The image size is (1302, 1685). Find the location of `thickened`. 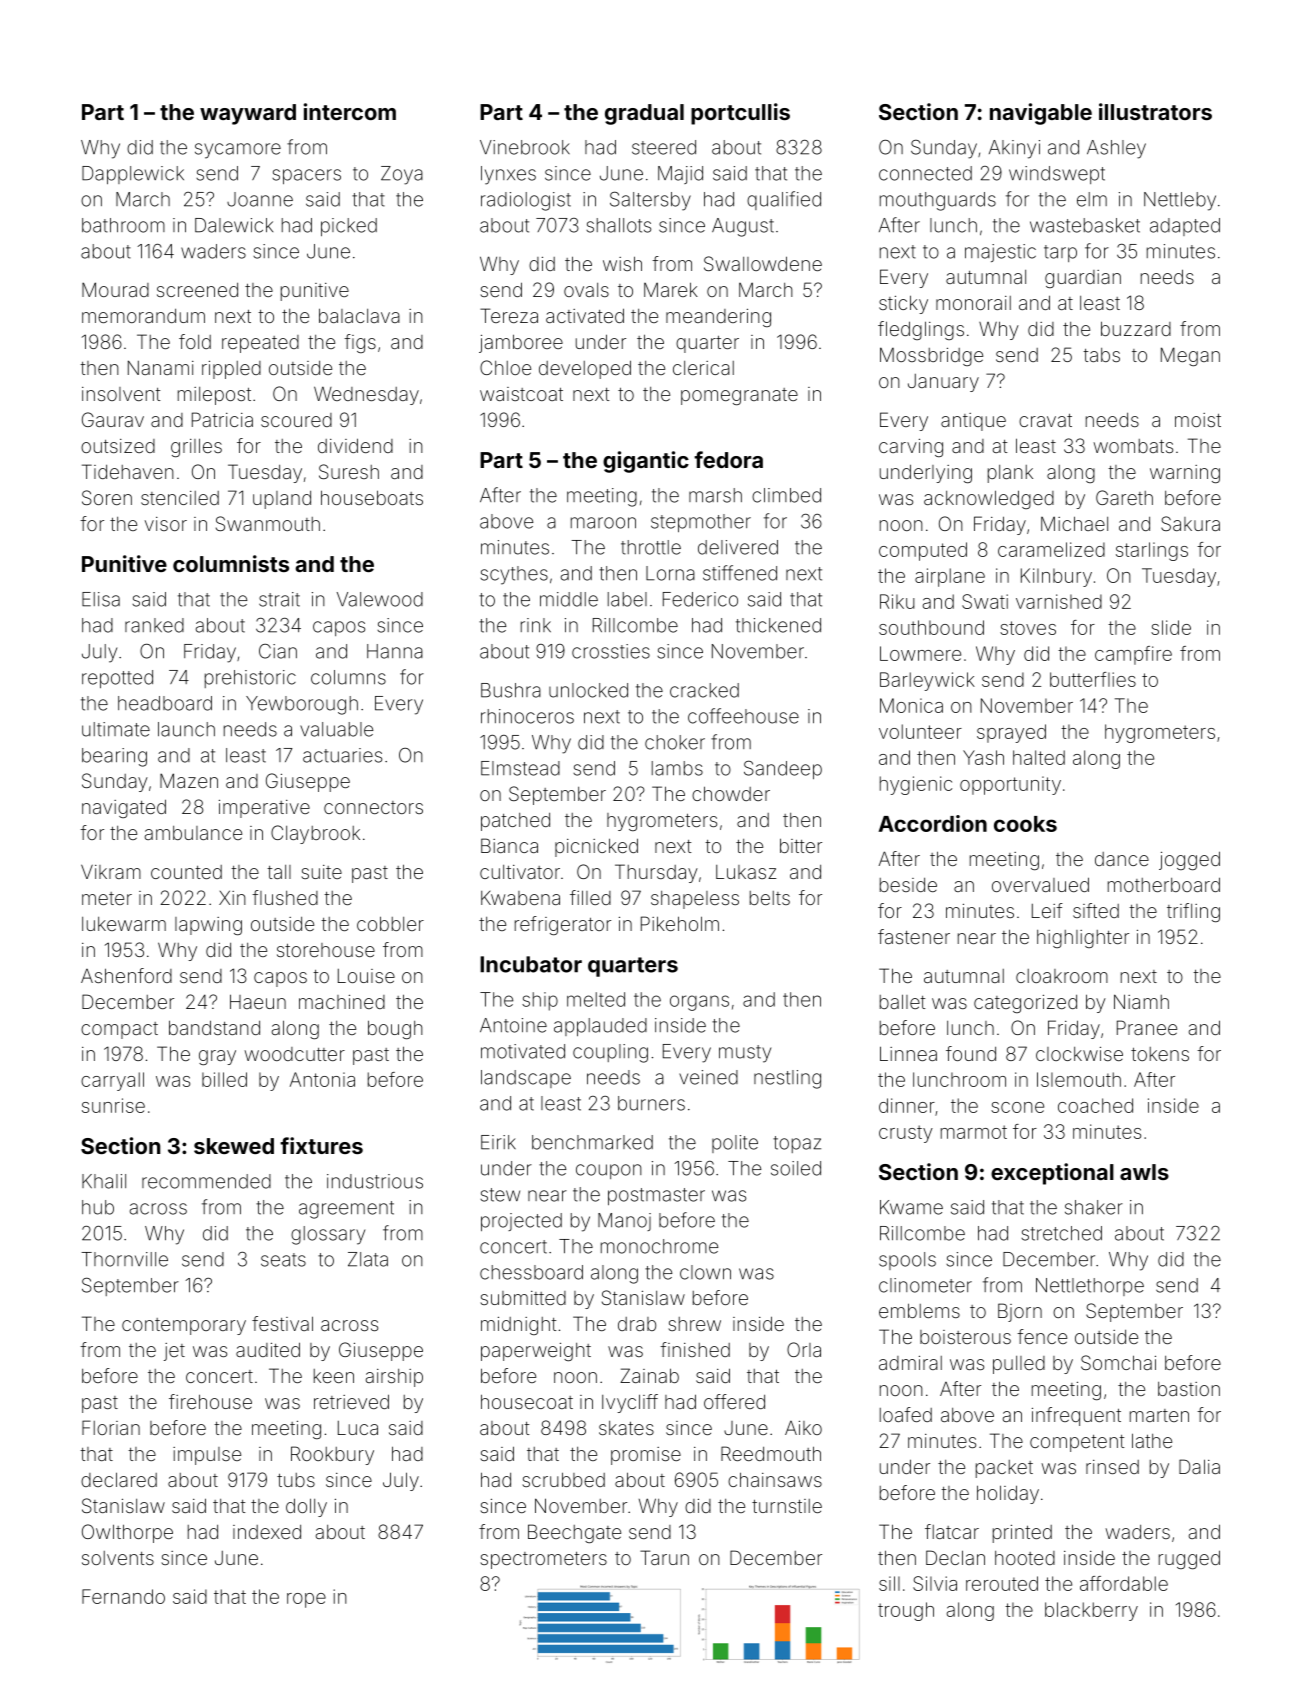

thickened is located at coordinates (778, 625).
